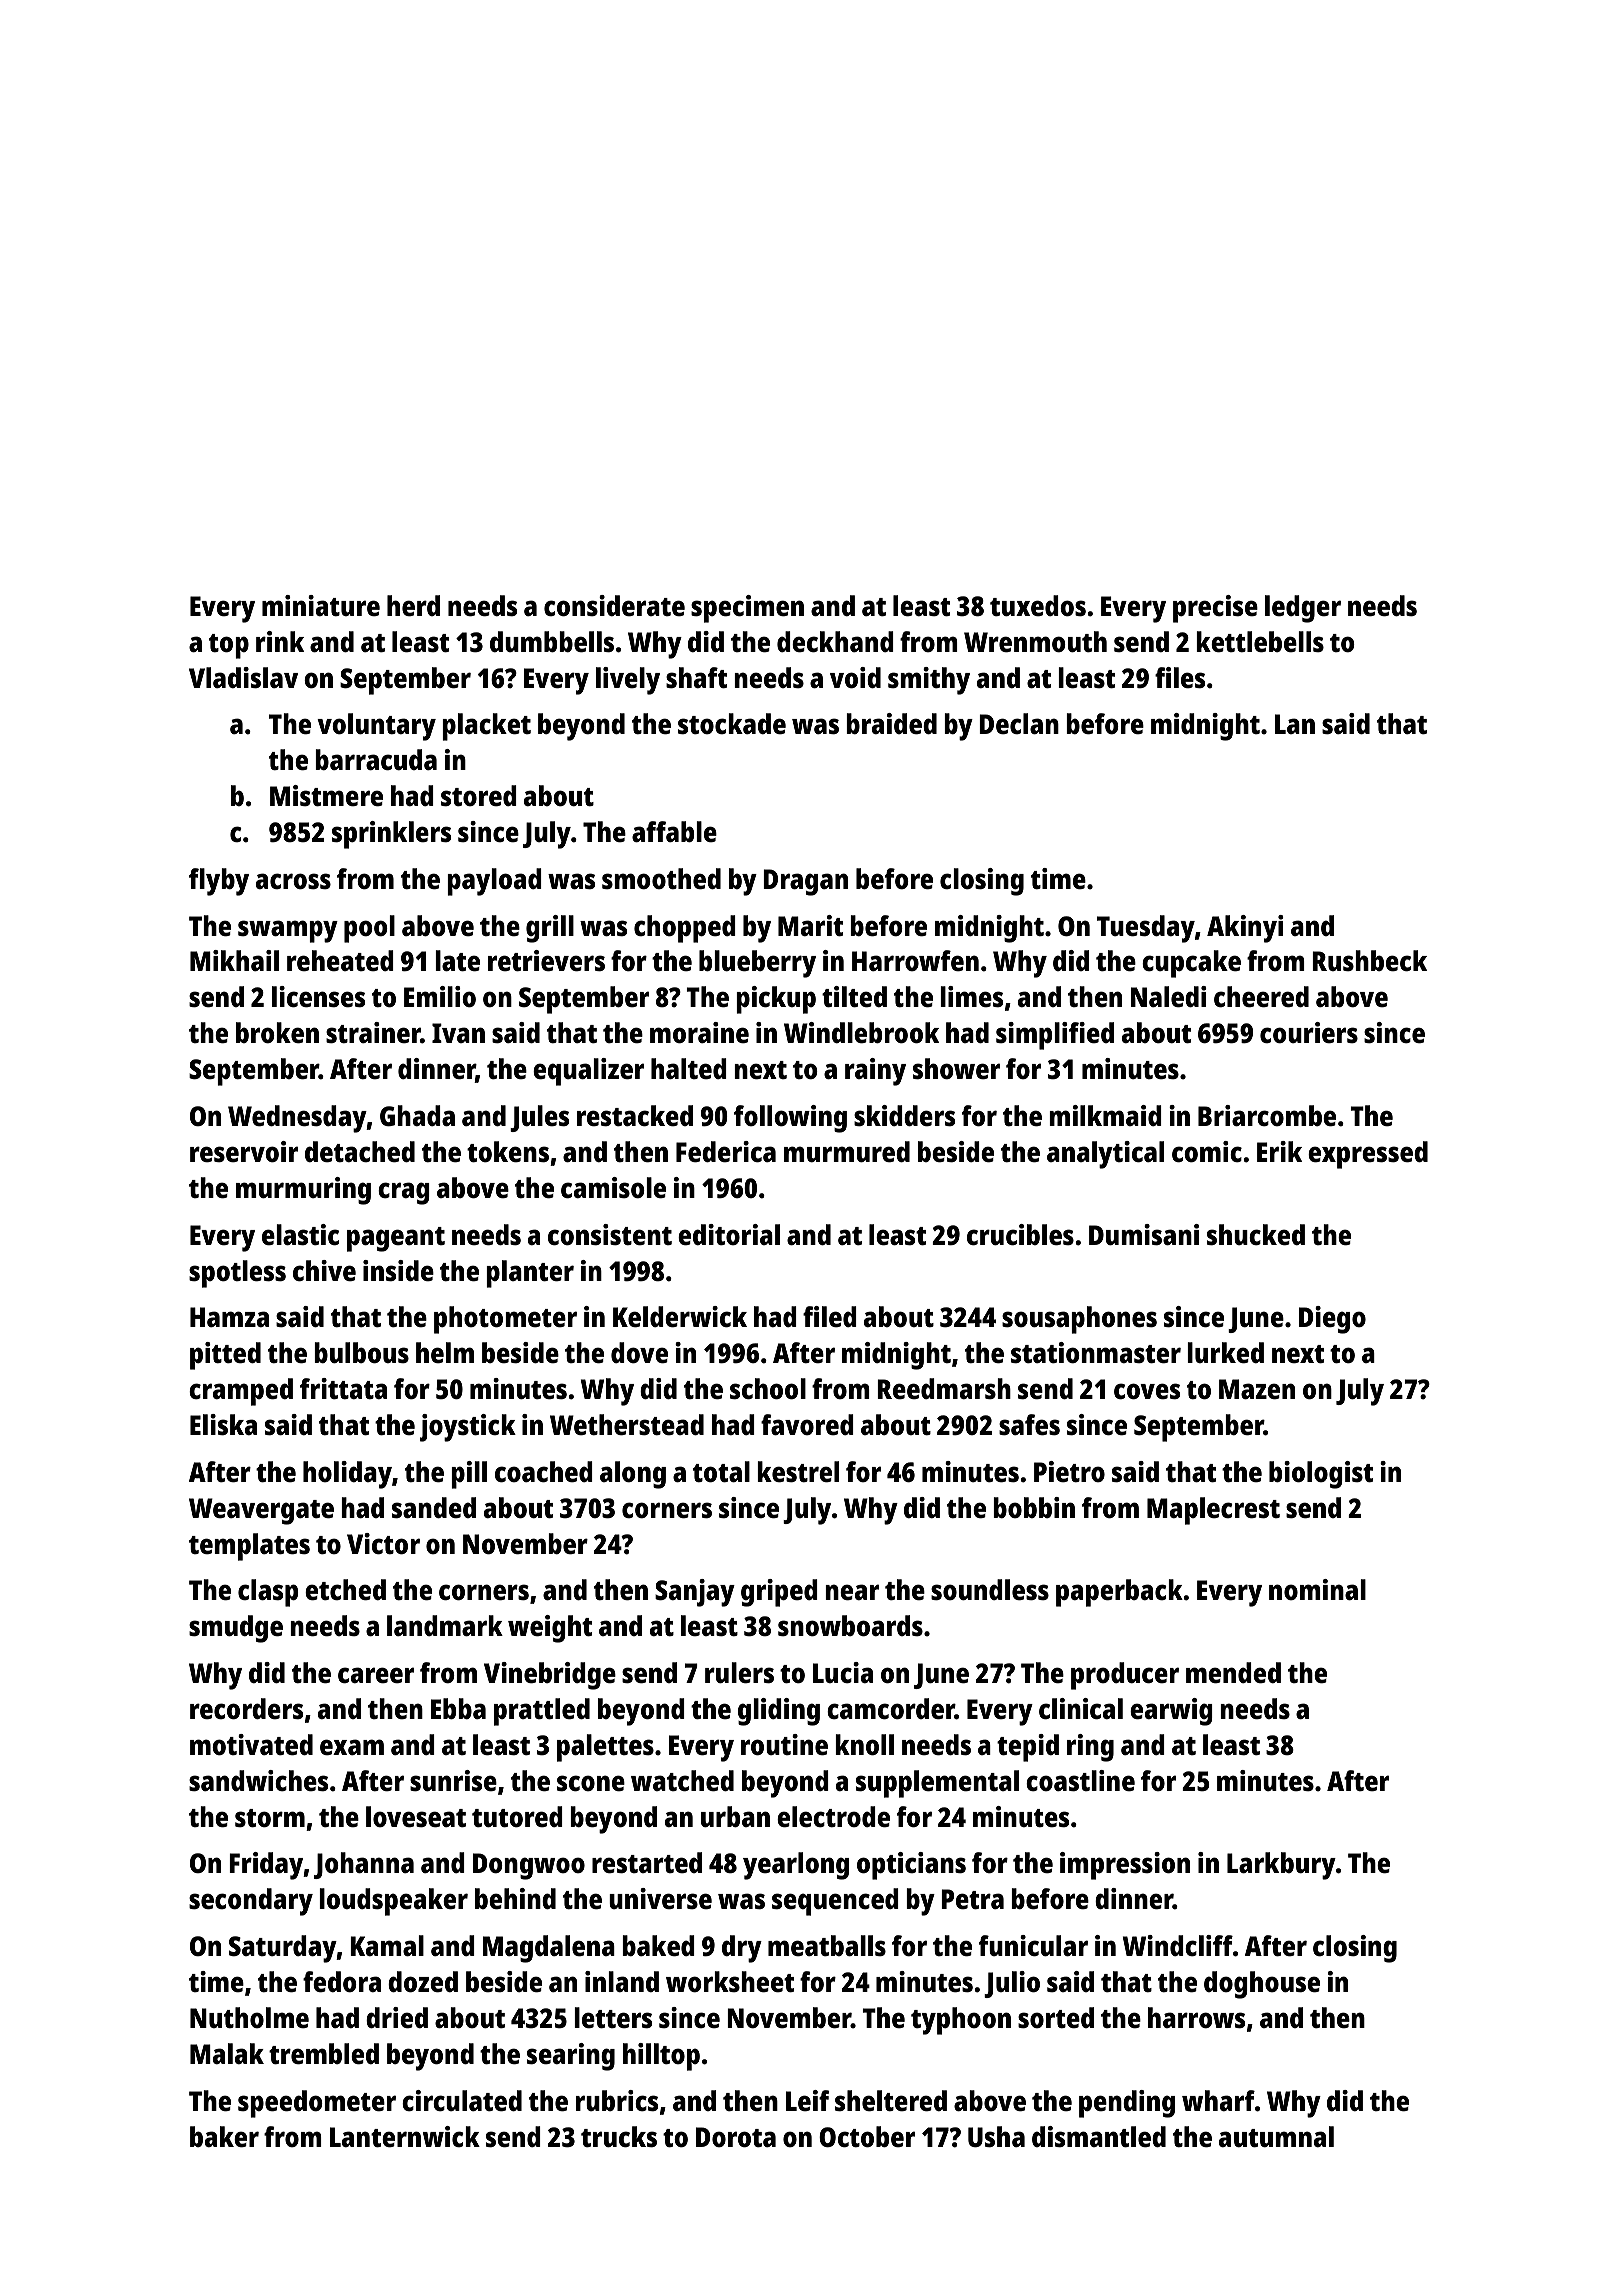 The height and width of the screenshot is (2292, 1620). What do you see at coordinates (847, 1152) in the screenshot?
I see `murmured` at bounding box center [847, 1152].
